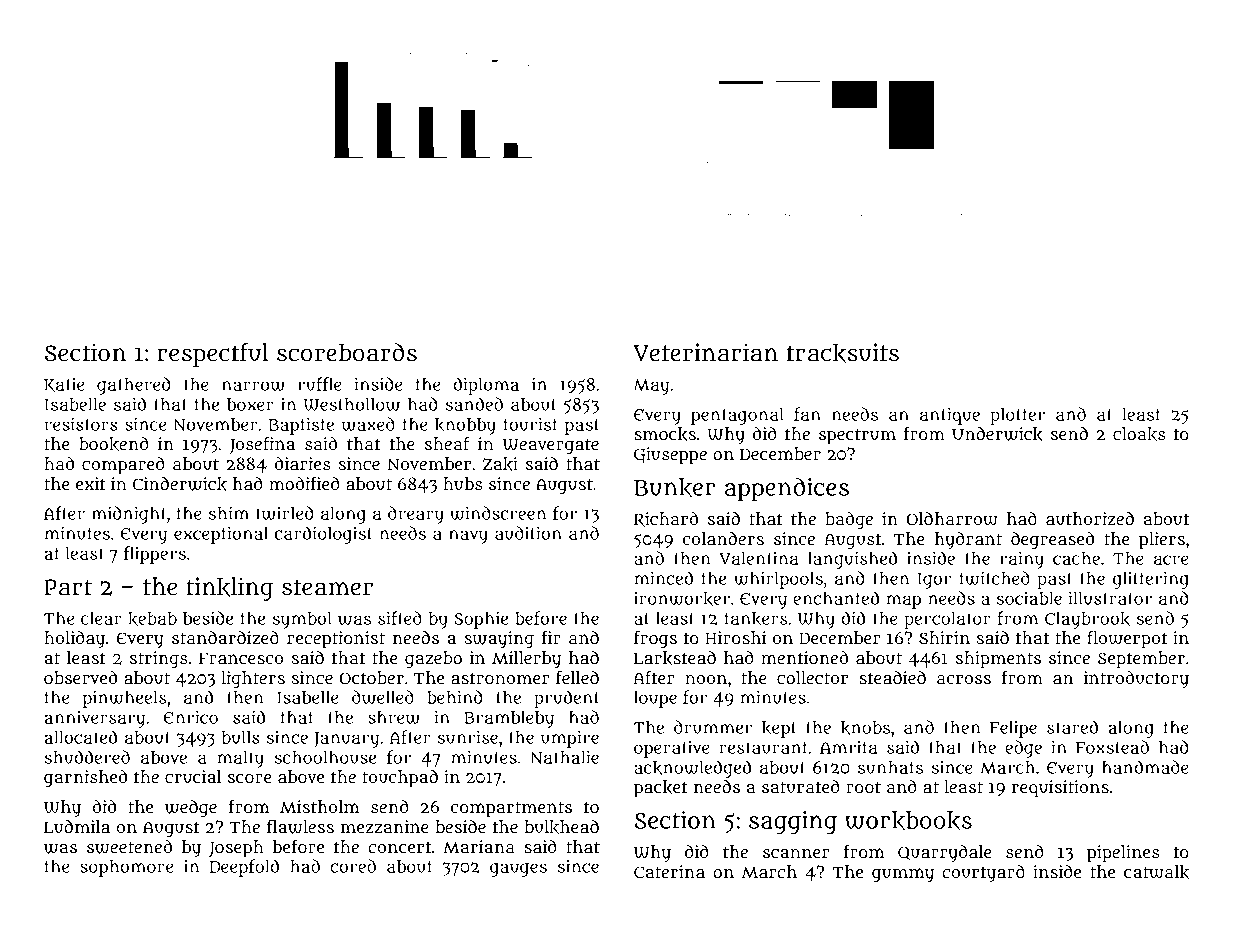  Describe the element at coordinates (302, 620) in the image. I see `symbol` at that location.
